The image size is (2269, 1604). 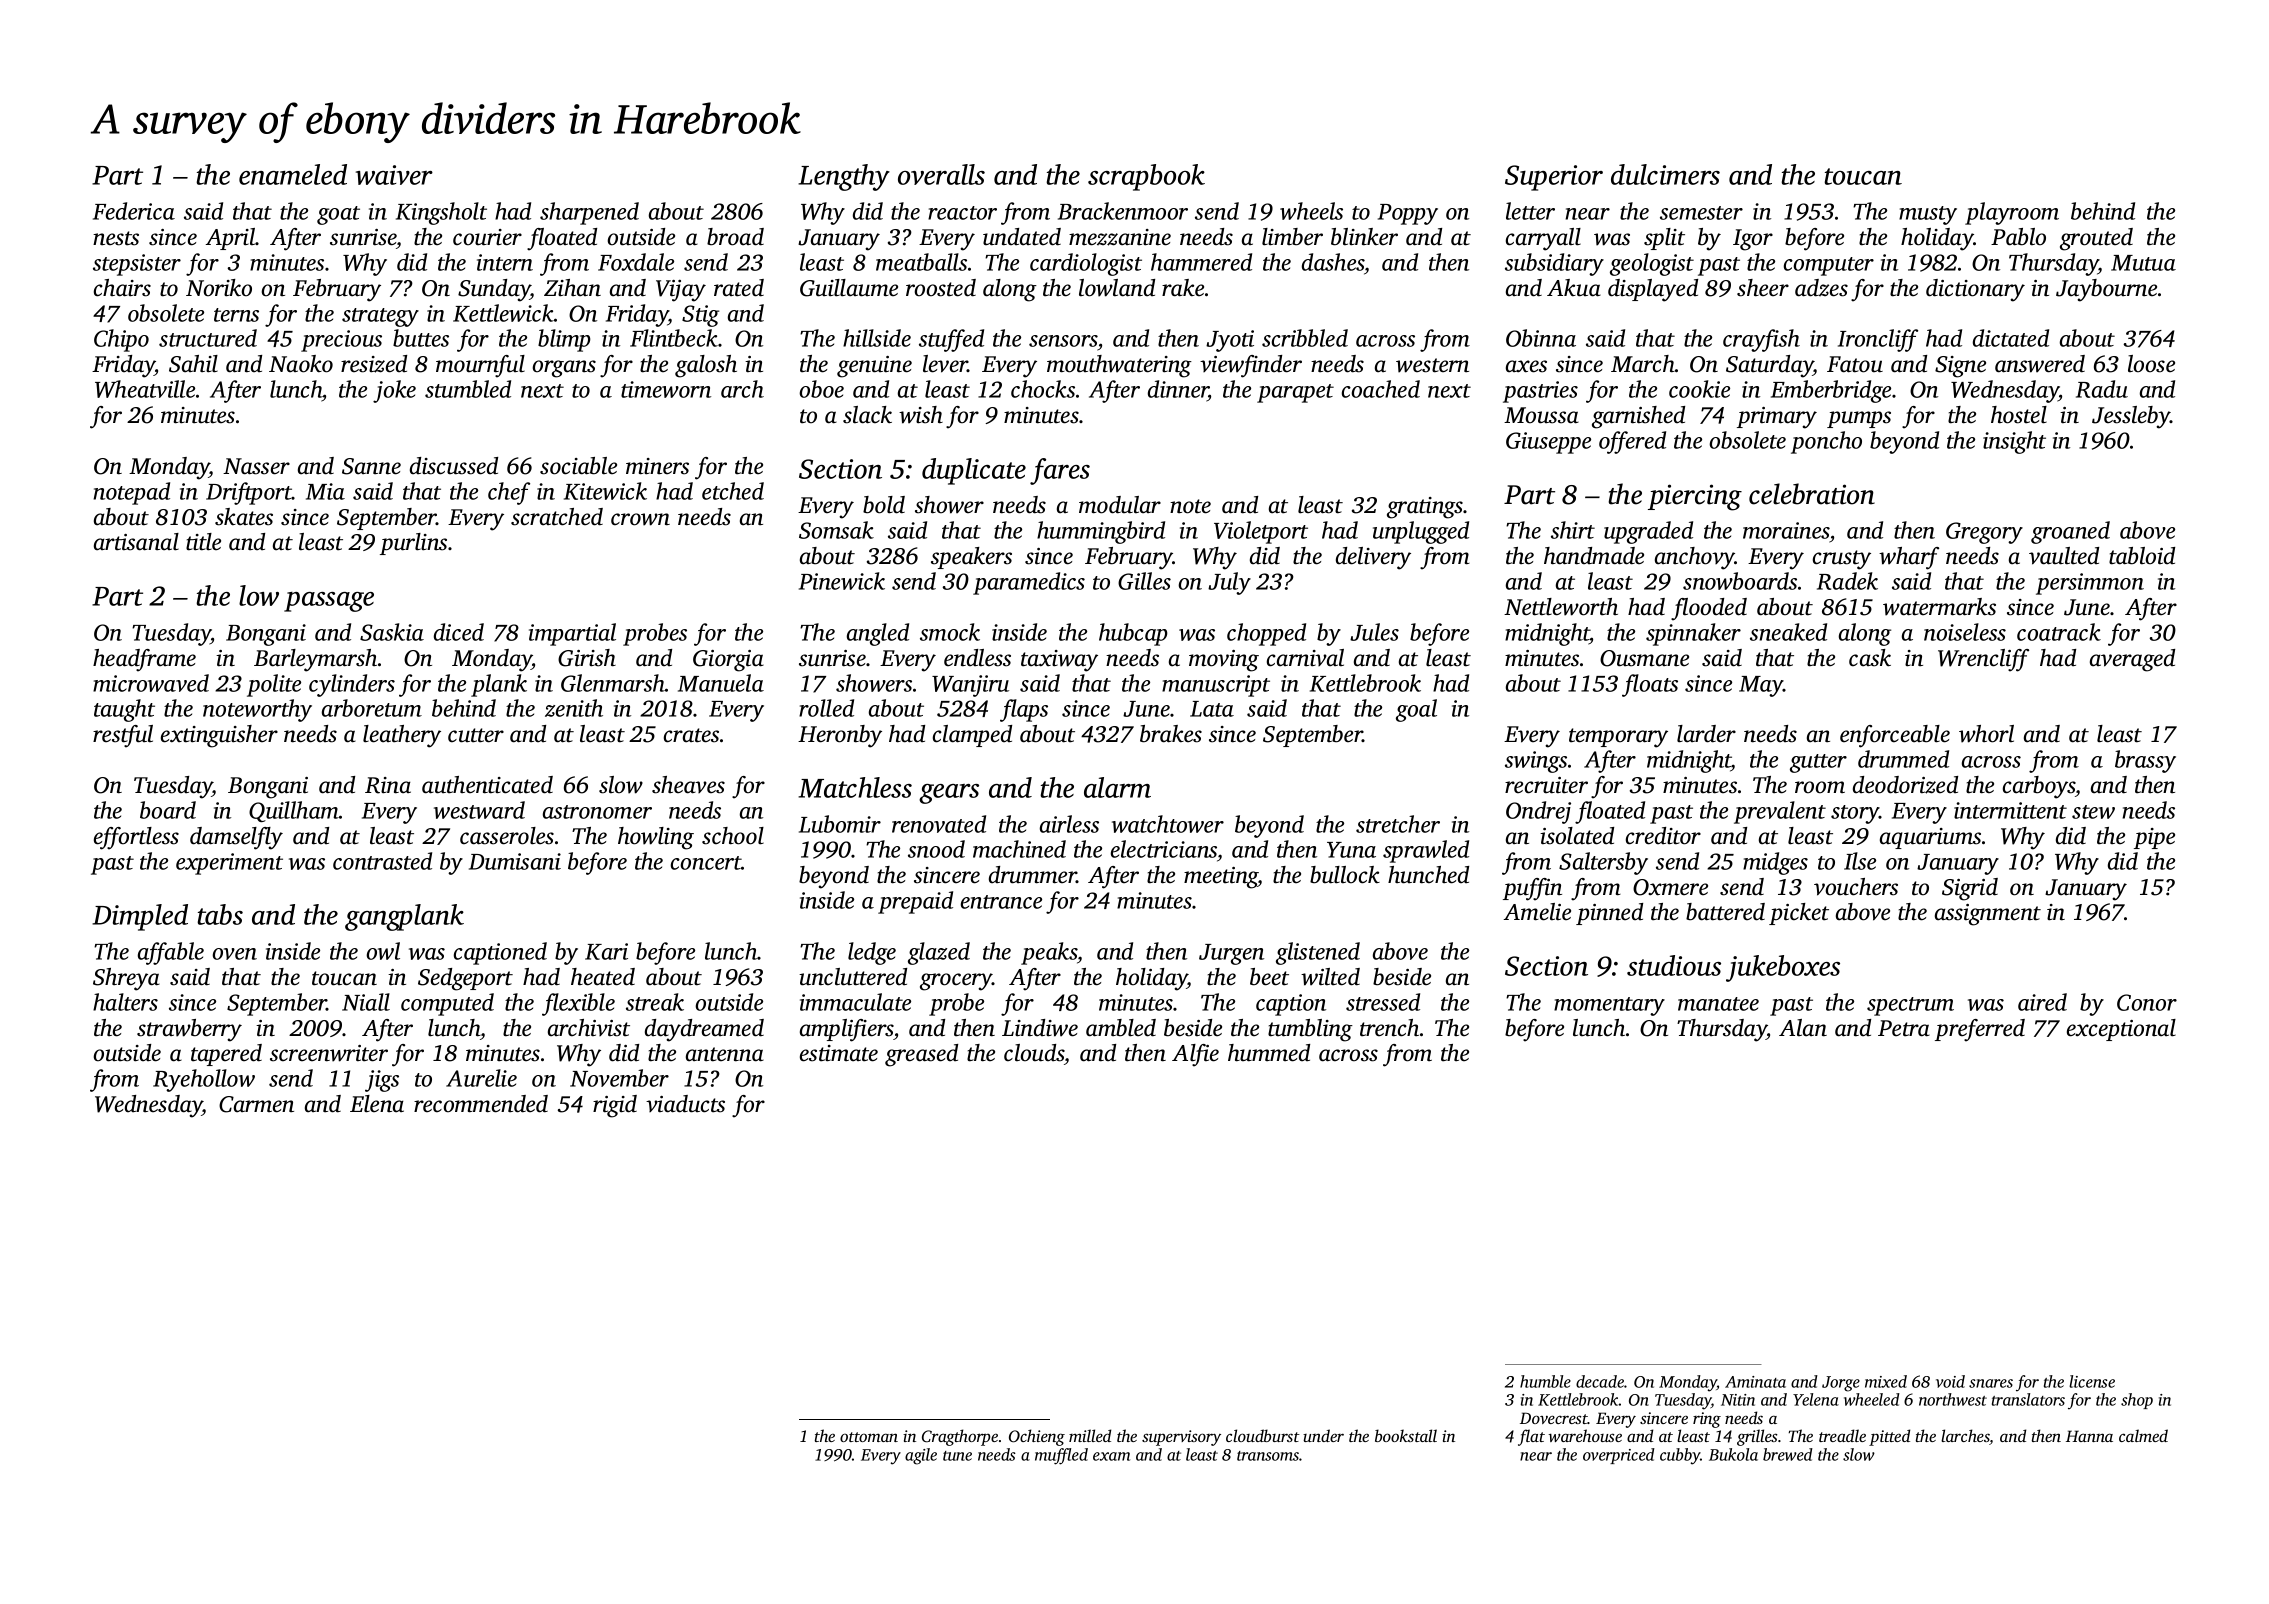 I want to click on recommended, so click(x=481, y=1104).
